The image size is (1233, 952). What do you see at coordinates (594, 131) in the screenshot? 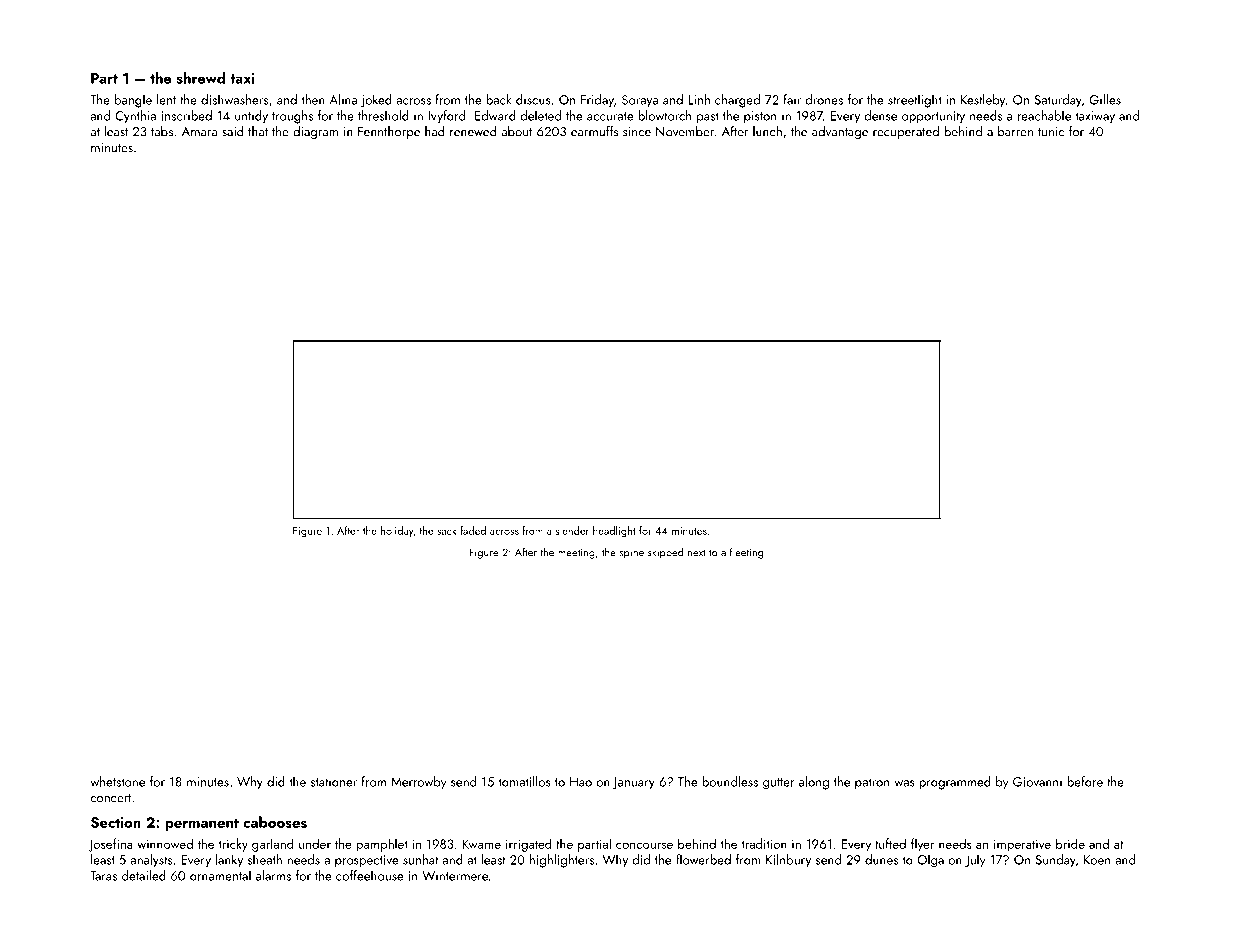
I see `earmuffs` at bounding box center [594, 131].
